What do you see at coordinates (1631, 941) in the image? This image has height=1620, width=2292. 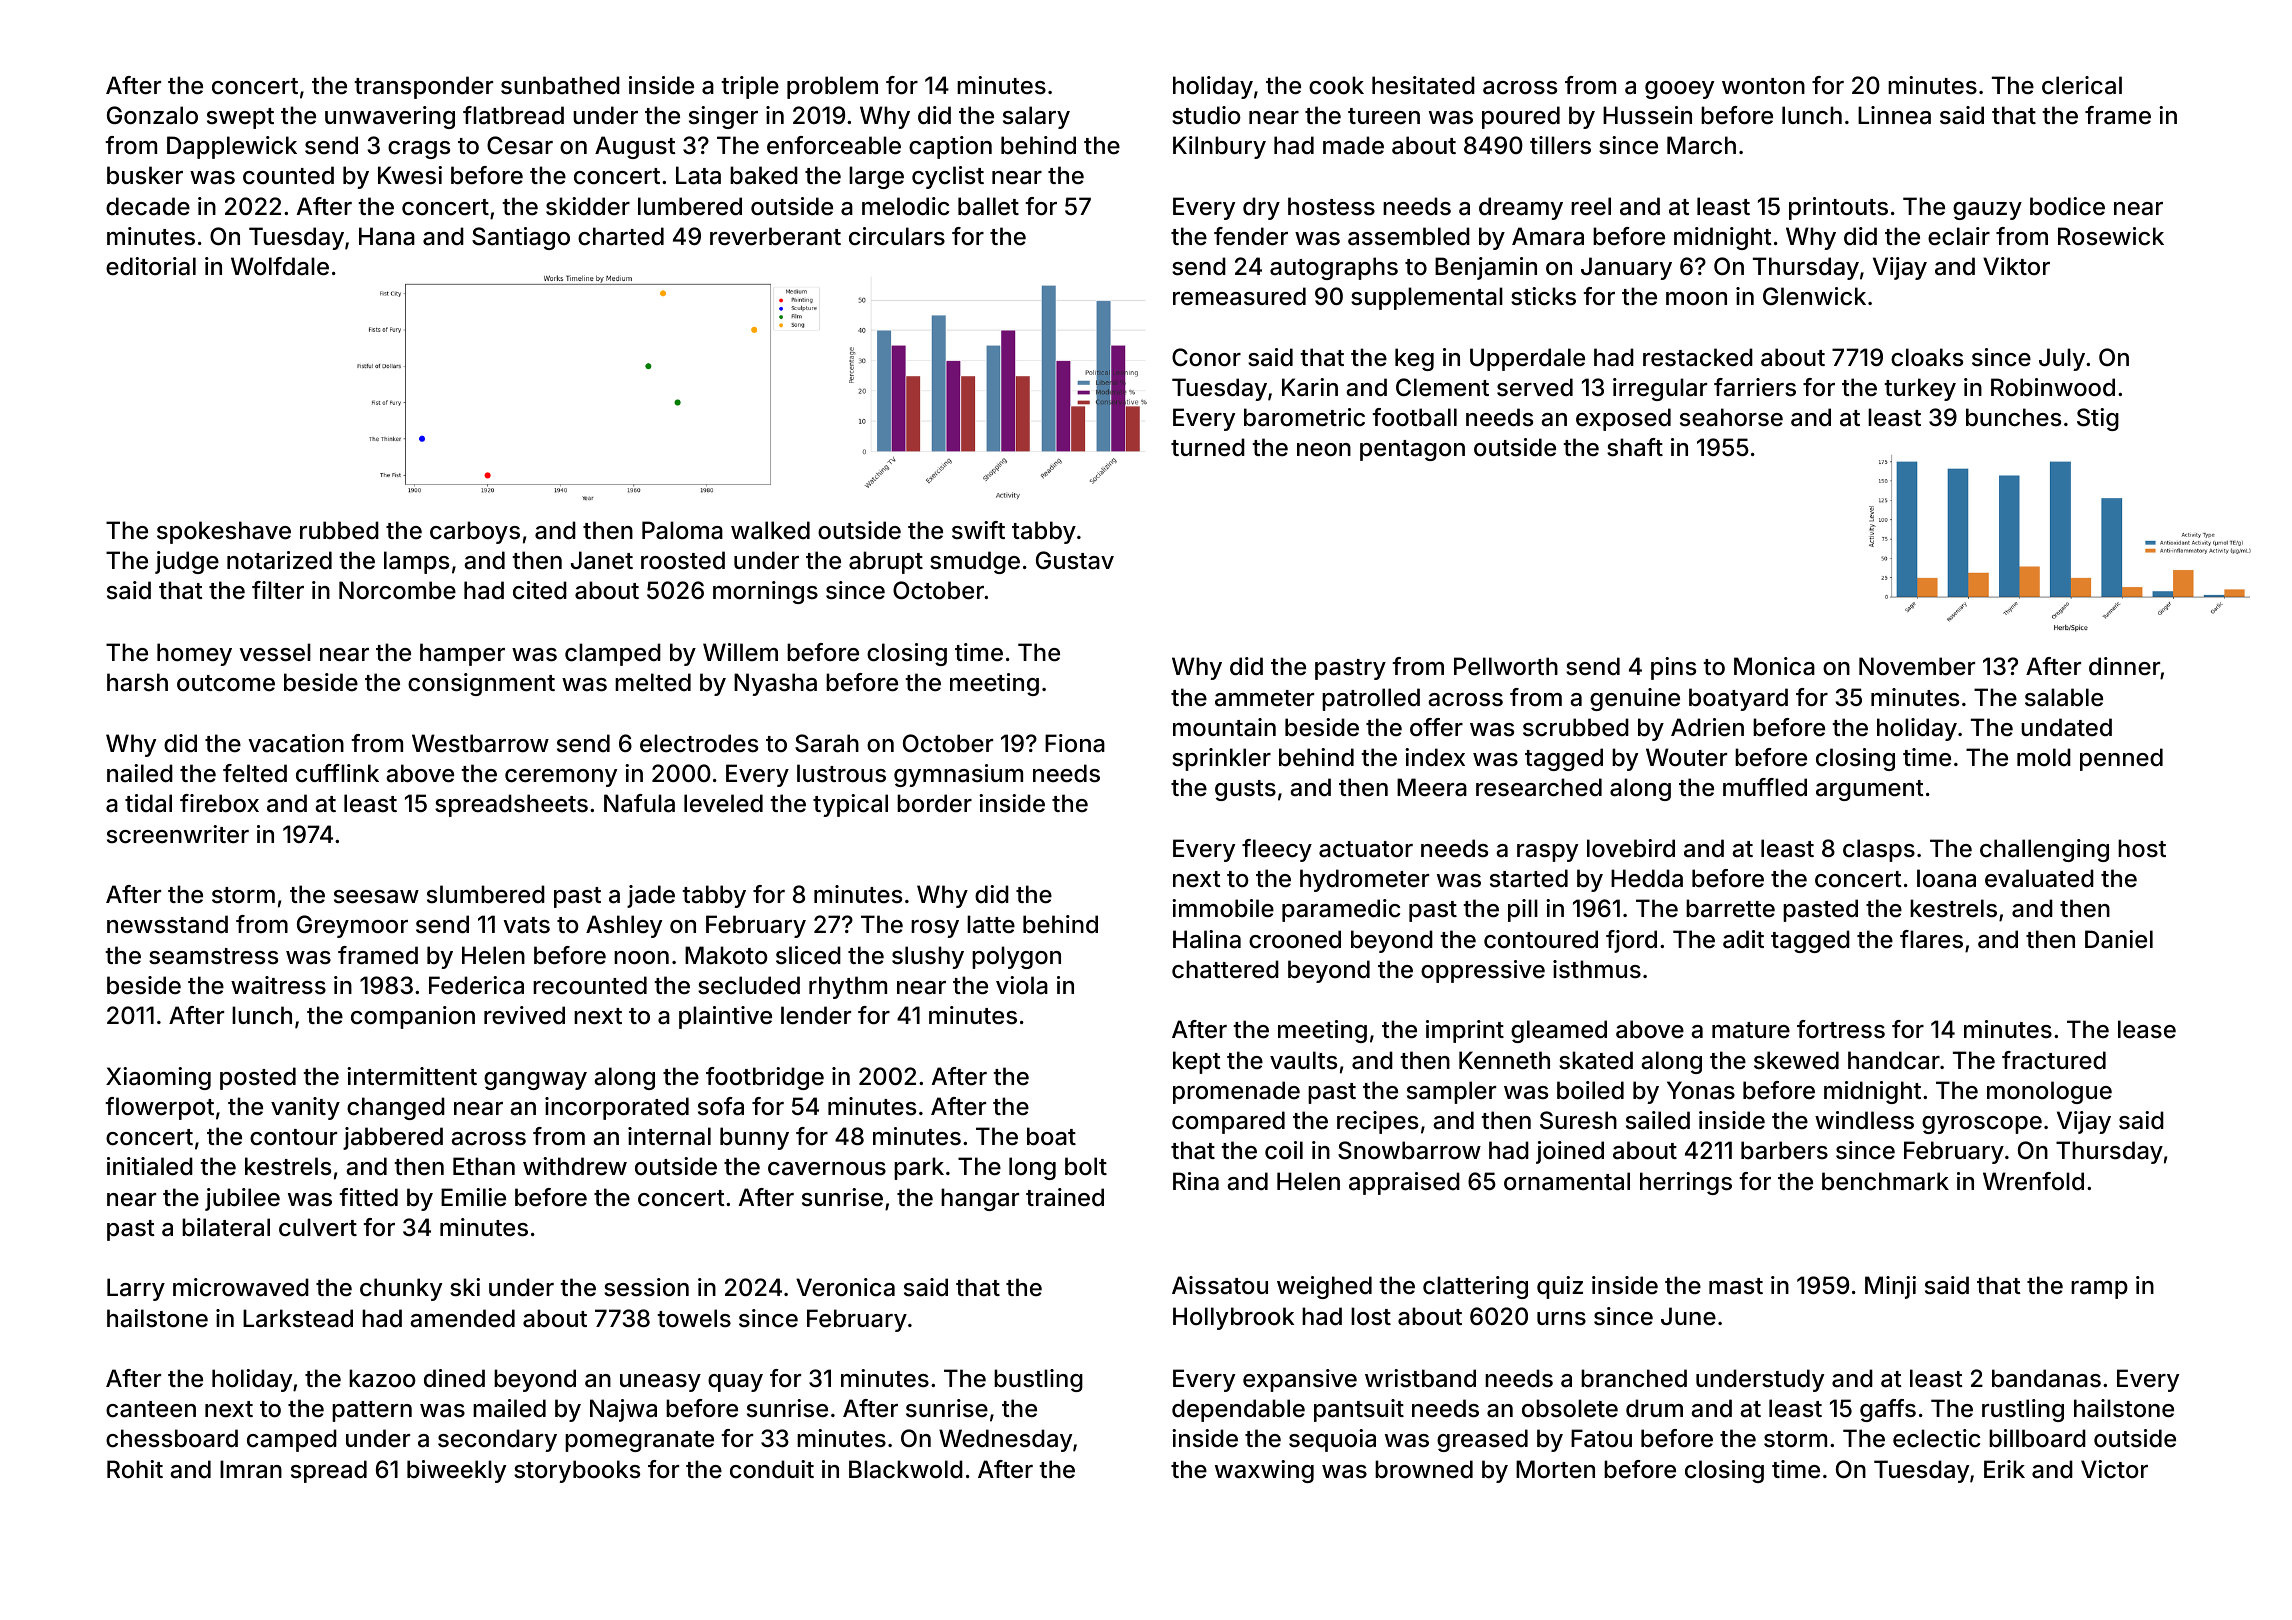 I see `fjord` at bounding box center [1631, 941].
